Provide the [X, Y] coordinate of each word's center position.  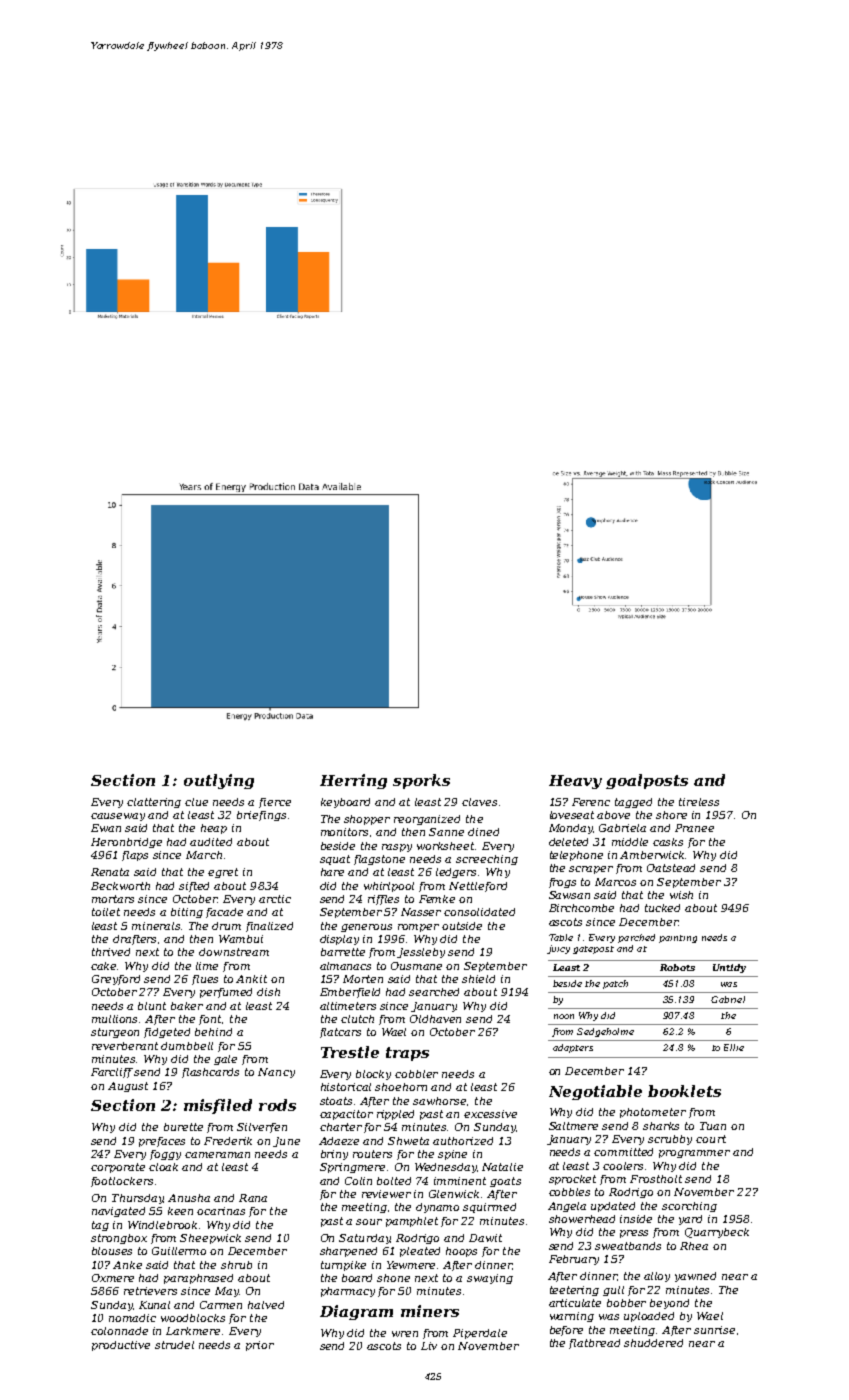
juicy [558, 949]
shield [478, 979]
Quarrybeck [717, 1233]
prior [260, 1346]
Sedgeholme [605, 1032]
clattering [154, 803]
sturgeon [115, 1033]
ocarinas [221, 1211]
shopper [367, 820]
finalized [269, 927]
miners [430, 1311]
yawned [695, 1277]
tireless [699, 802]
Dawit [485, 1238]
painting [678, 939]
